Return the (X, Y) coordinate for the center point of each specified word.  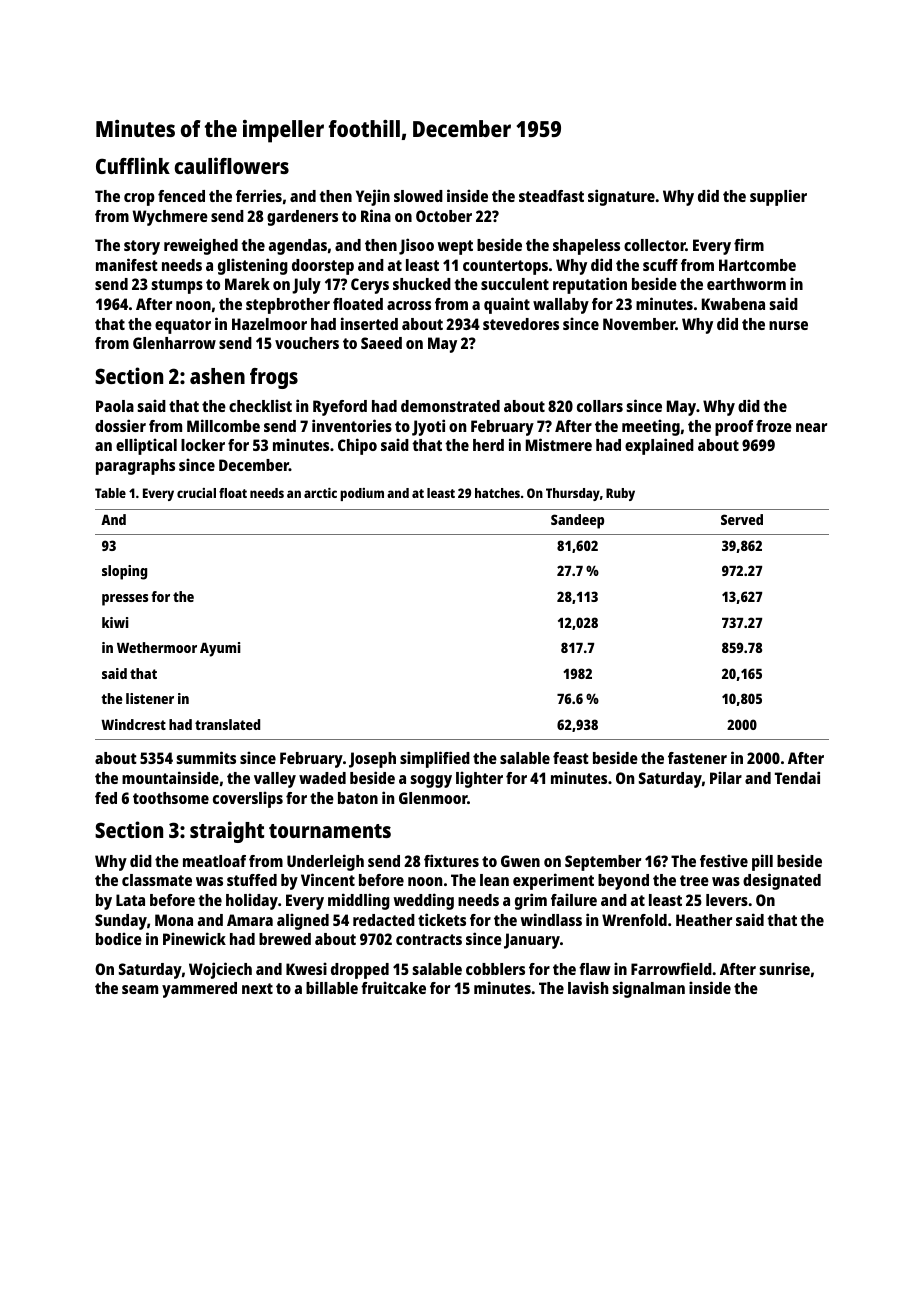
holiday (252, 901)
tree (694, 880)
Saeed (381, 343)
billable (332, 987)
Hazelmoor (269, 324)
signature (621, 197)
